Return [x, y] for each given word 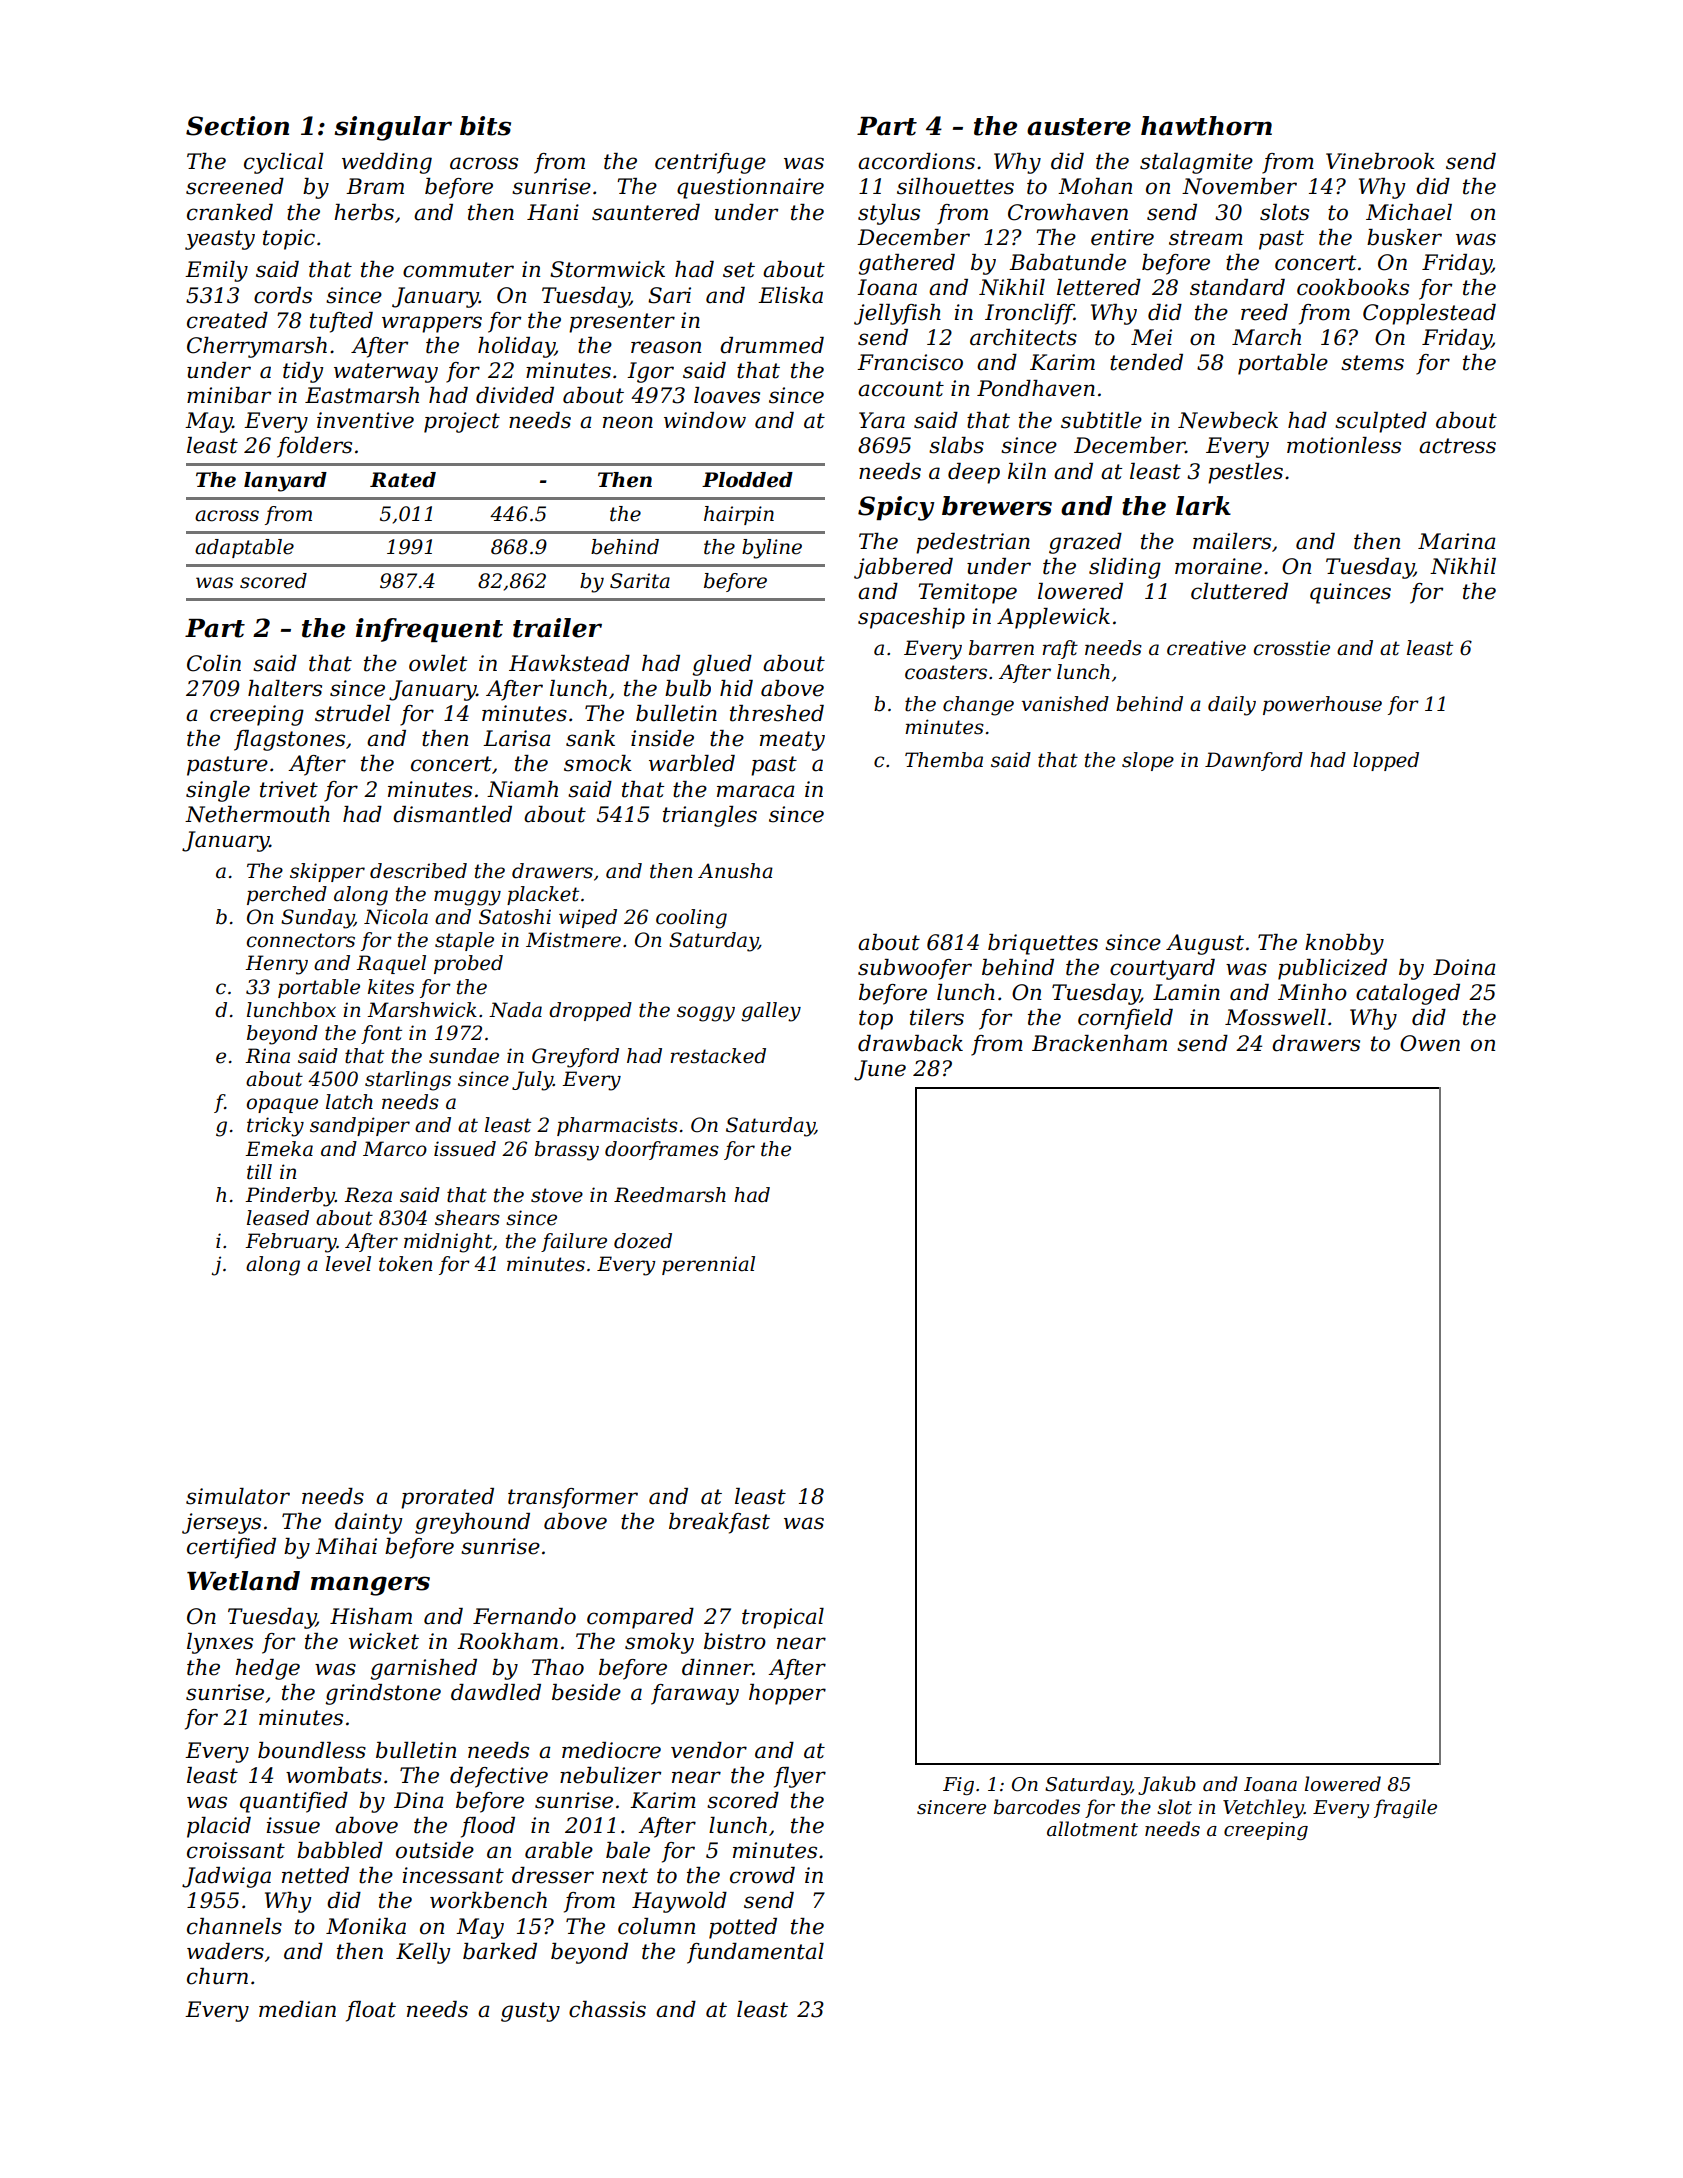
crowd [762, 1875]
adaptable [244, 548]
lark [1203, 506]
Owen [1430, 1043]
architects [1023, 337]
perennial [708, 1265]
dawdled [496, 1692]
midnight [448, 1243]
